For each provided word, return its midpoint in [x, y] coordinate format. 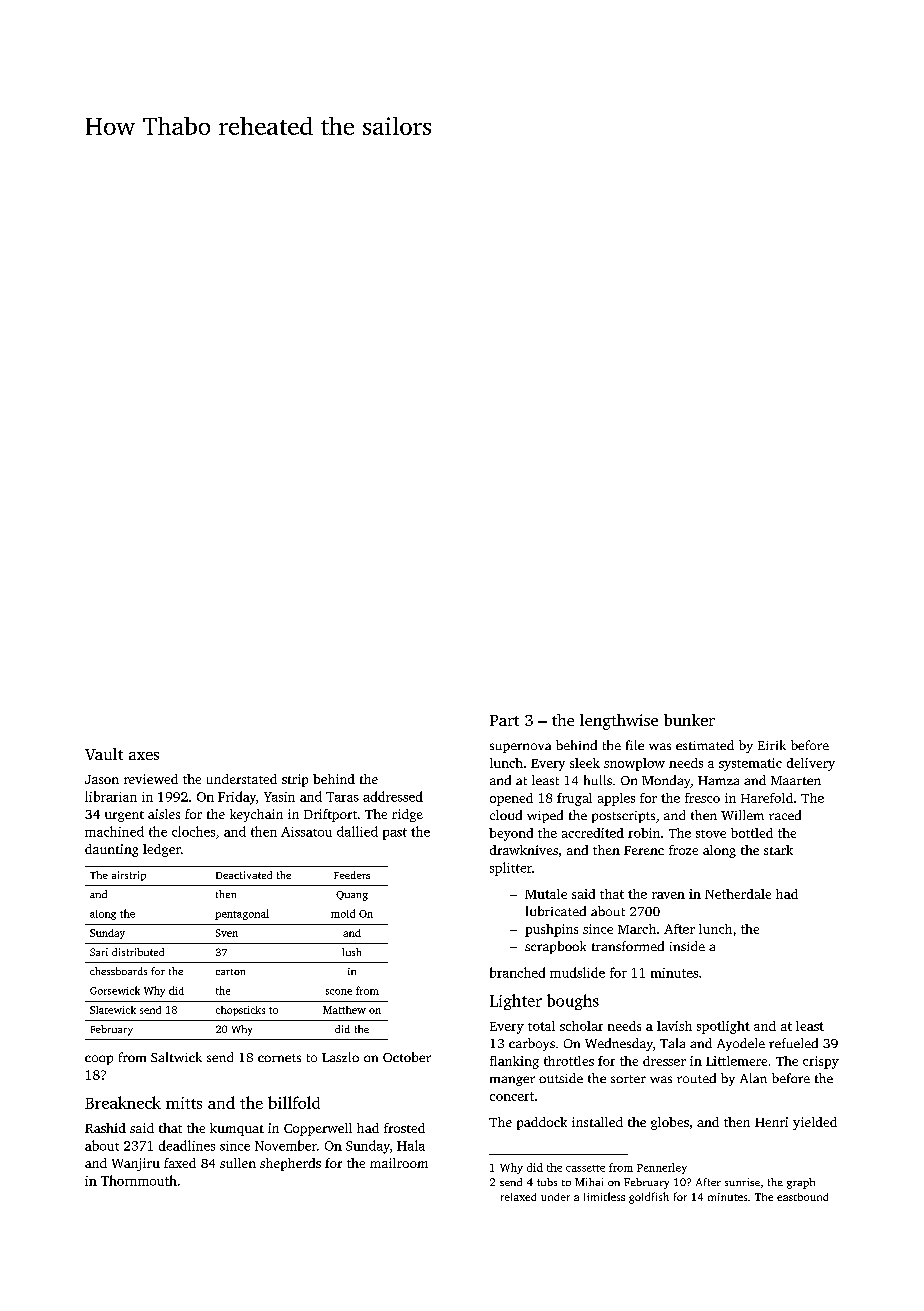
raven [668, 895]
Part [504, 720]
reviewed [151, 779]
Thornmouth [139, 1180]
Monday [666, 781]
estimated [705, 745]
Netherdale [738, 894]
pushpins [551, 930]
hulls [598, 780]
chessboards [118, 971]
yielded [815, 1123]
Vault [104, 754]
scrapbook [555, 947]
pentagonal [242, 914]
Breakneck [123, 1102]
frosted [404, 1128]
